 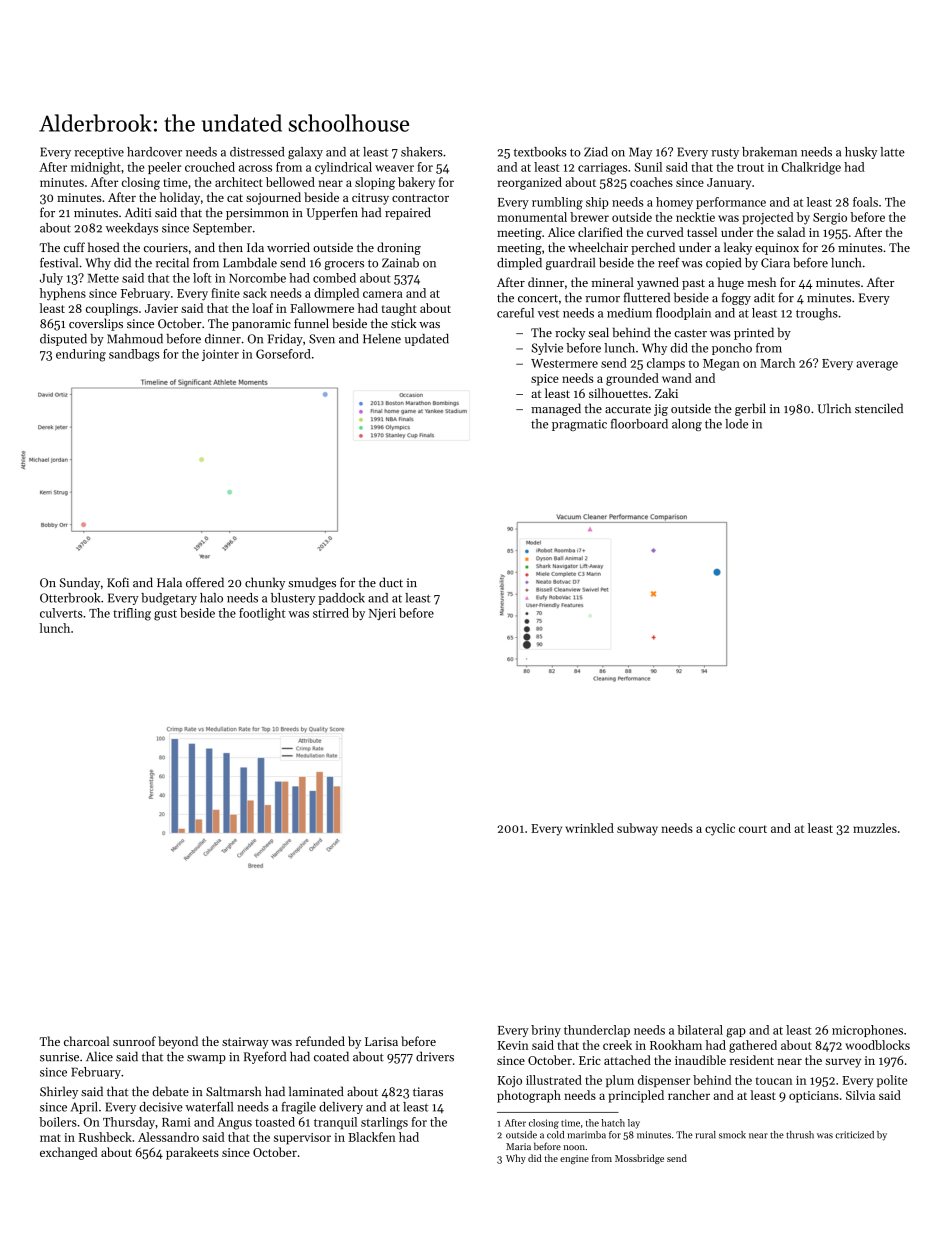 What do you see at coordinates (134, 355) in the screenshot?
I see `sandbags` at bounding box center [134, 355].
